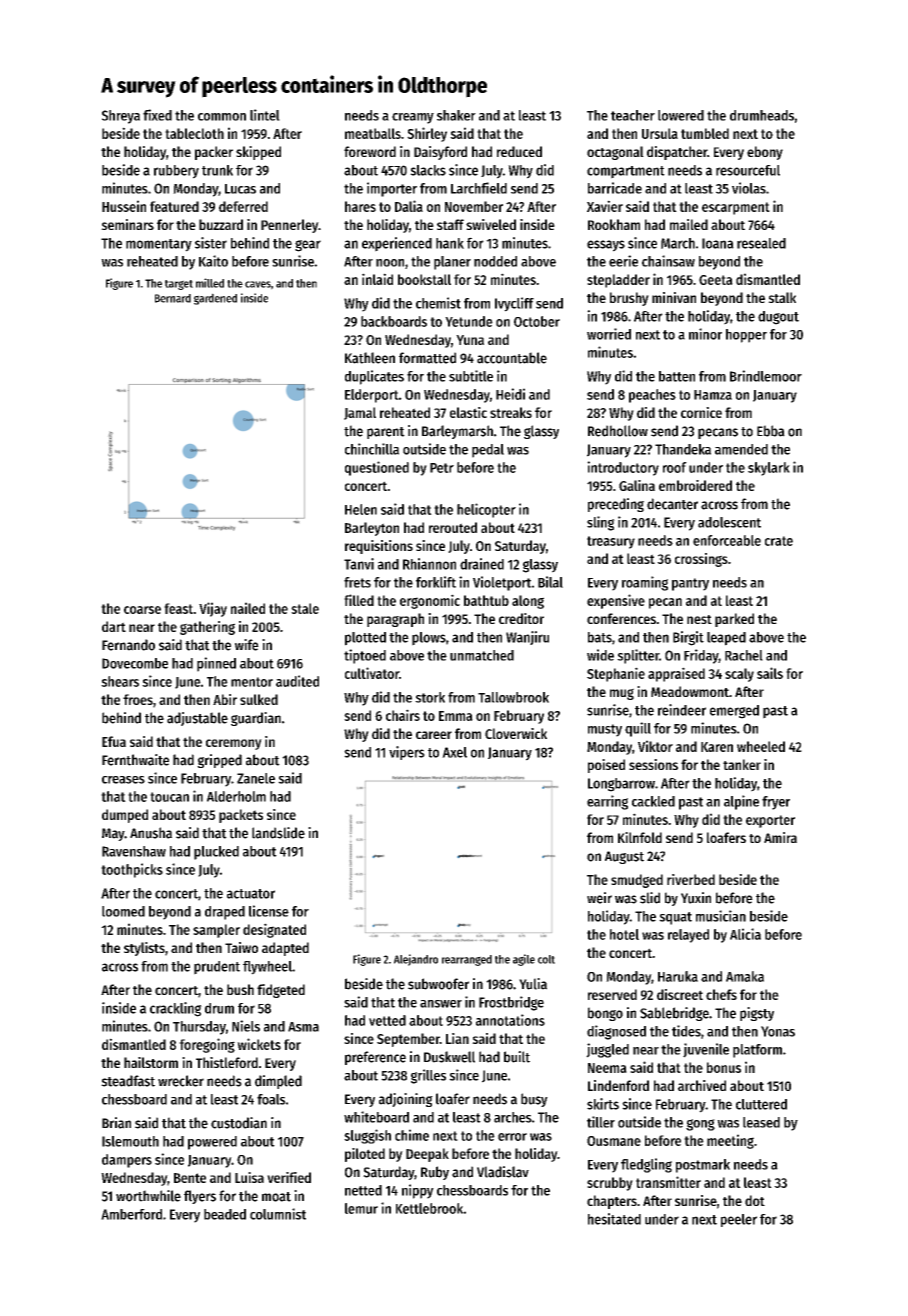  Describe the element at coordinates (510, 1020) in the page. I see `annotations` at that location.
